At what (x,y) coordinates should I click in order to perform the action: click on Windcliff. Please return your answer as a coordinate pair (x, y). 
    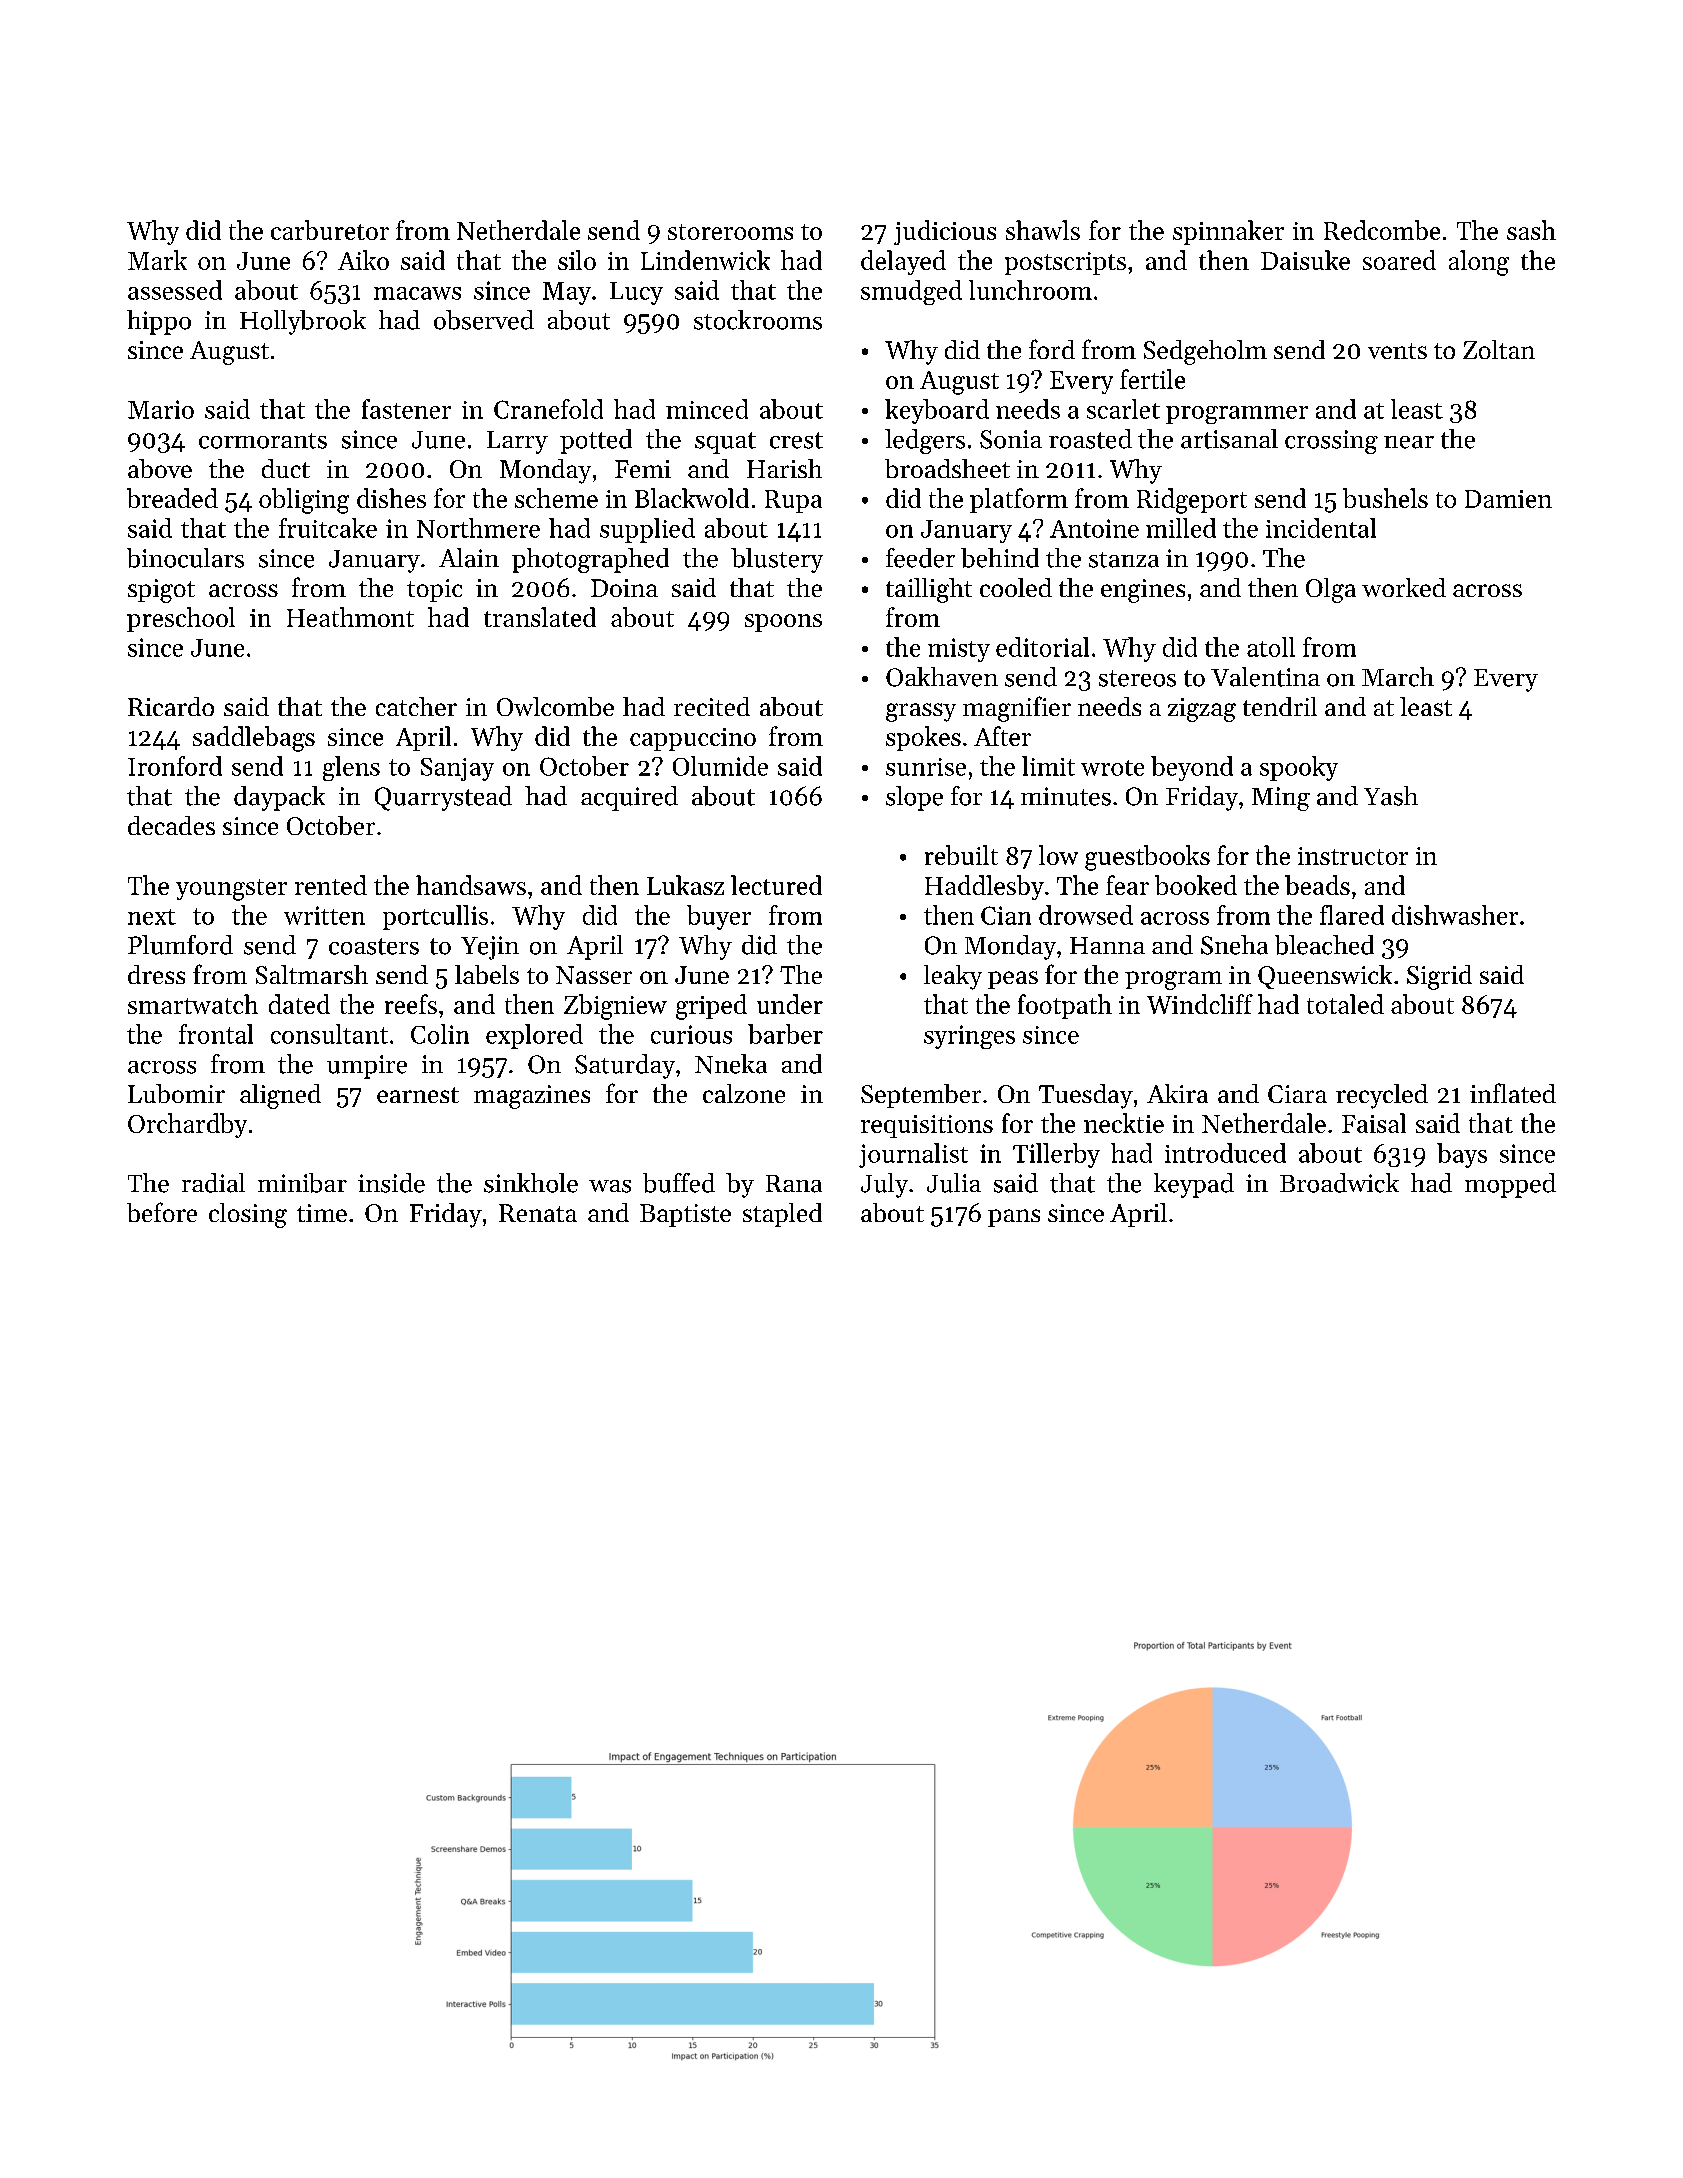
    Looking at the image, I should click on (1200, 1004).
